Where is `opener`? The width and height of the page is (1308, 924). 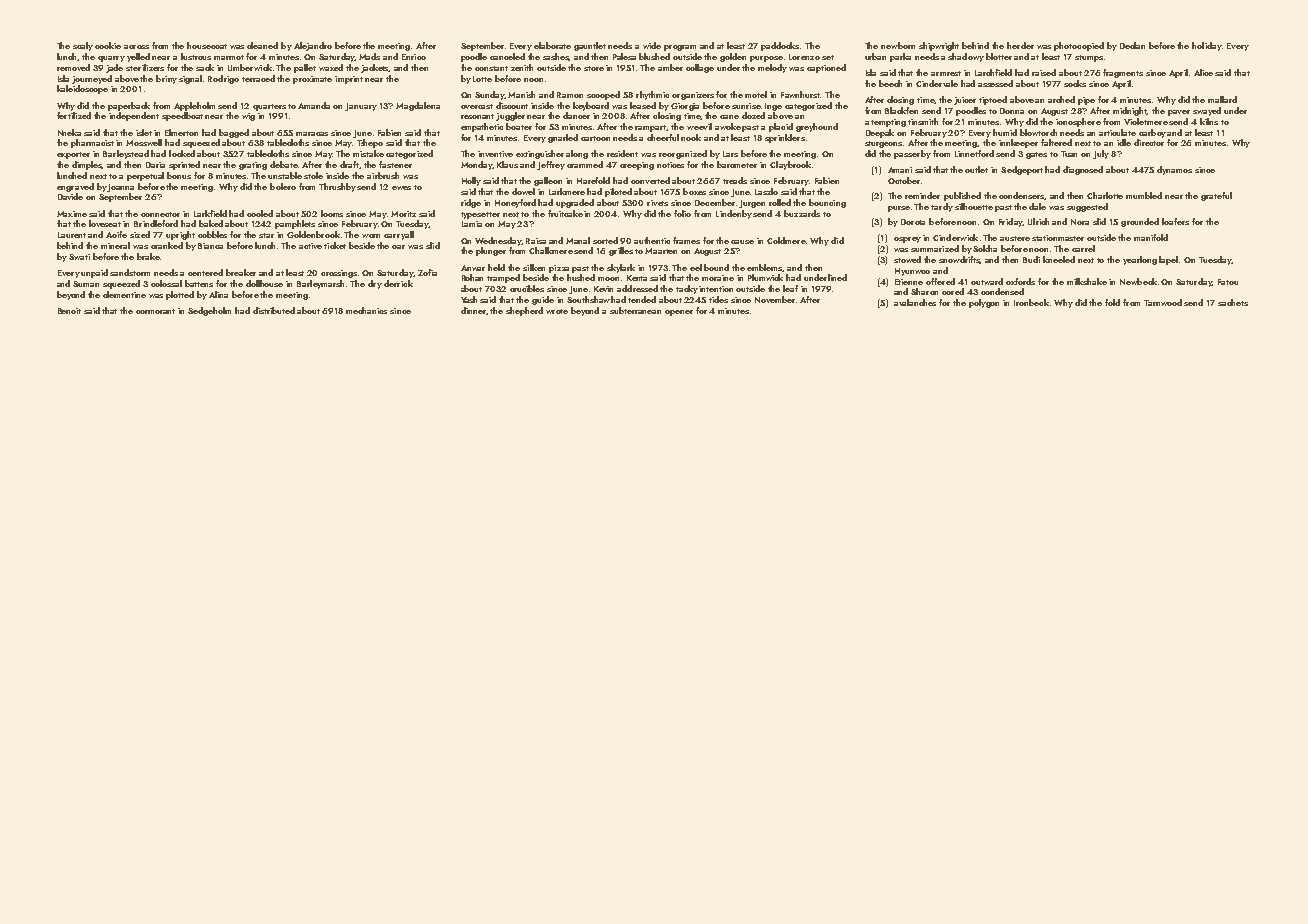
opener is located at coordinates (679, 313).
